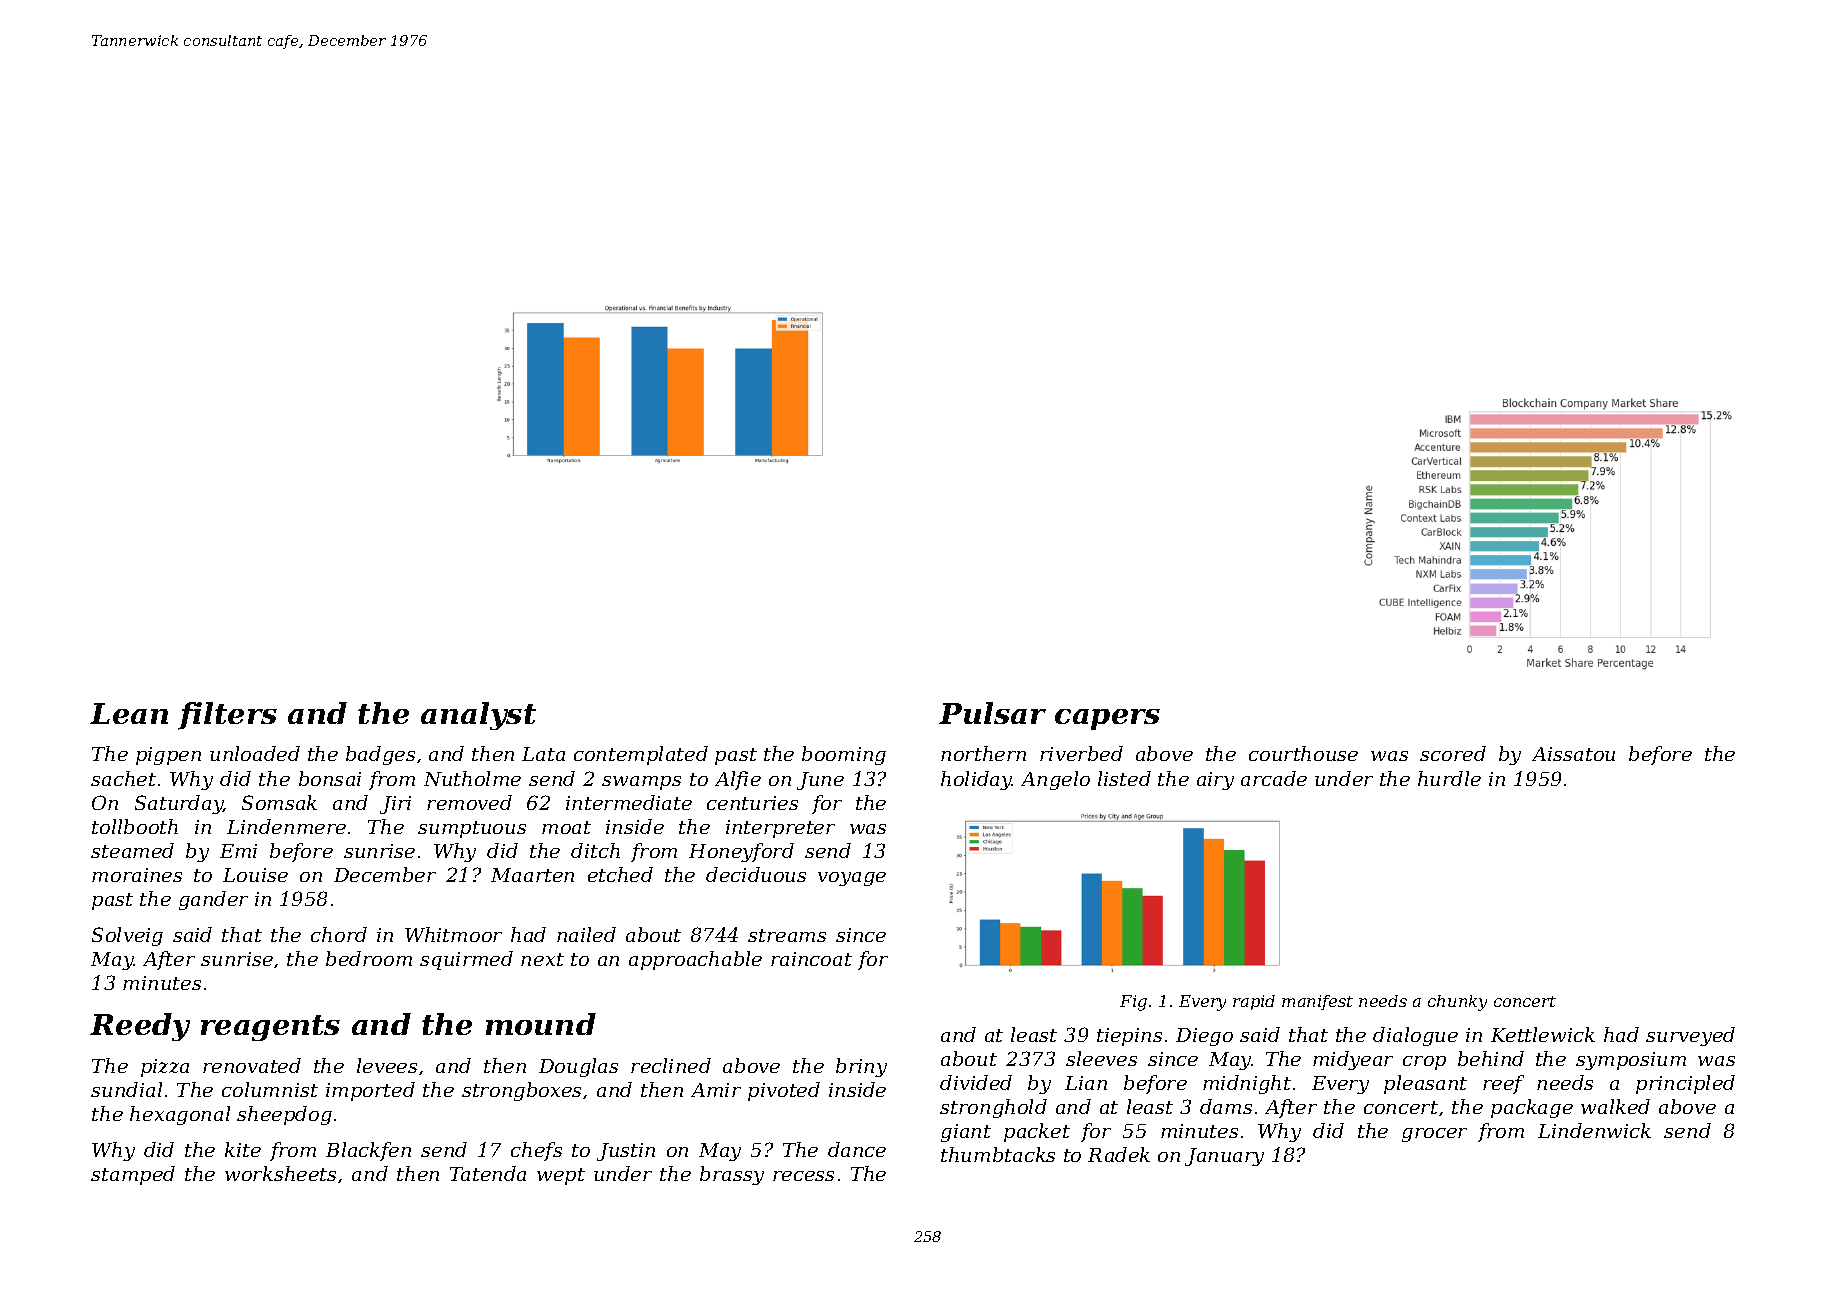  What do you see at coordinates (741, 852) in the page?
I see `Honeyford` at bounding box center [741, 852].
